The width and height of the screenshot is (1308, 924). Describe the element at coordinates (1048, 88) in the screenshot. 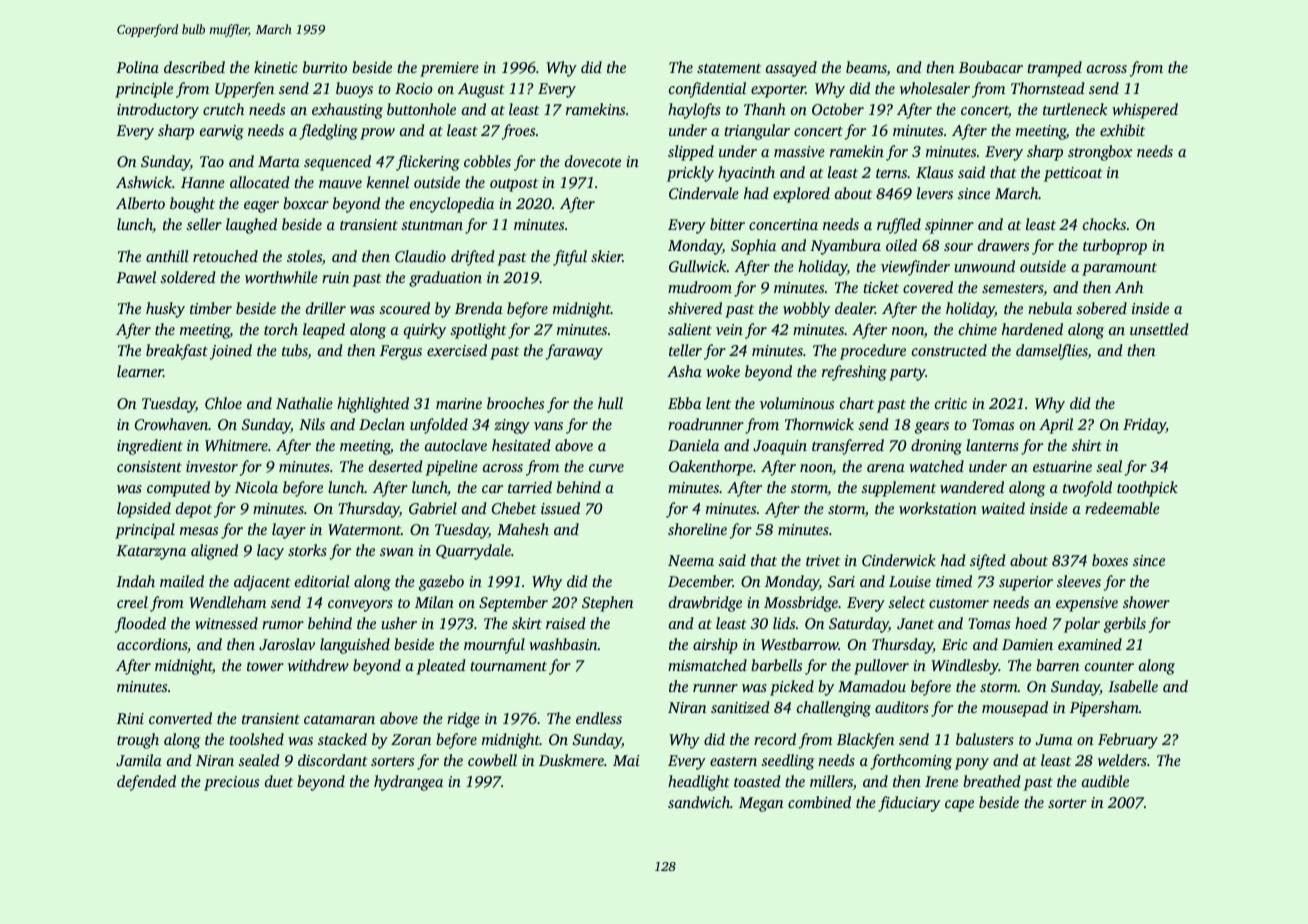

I see `Thornstead` at that location.
